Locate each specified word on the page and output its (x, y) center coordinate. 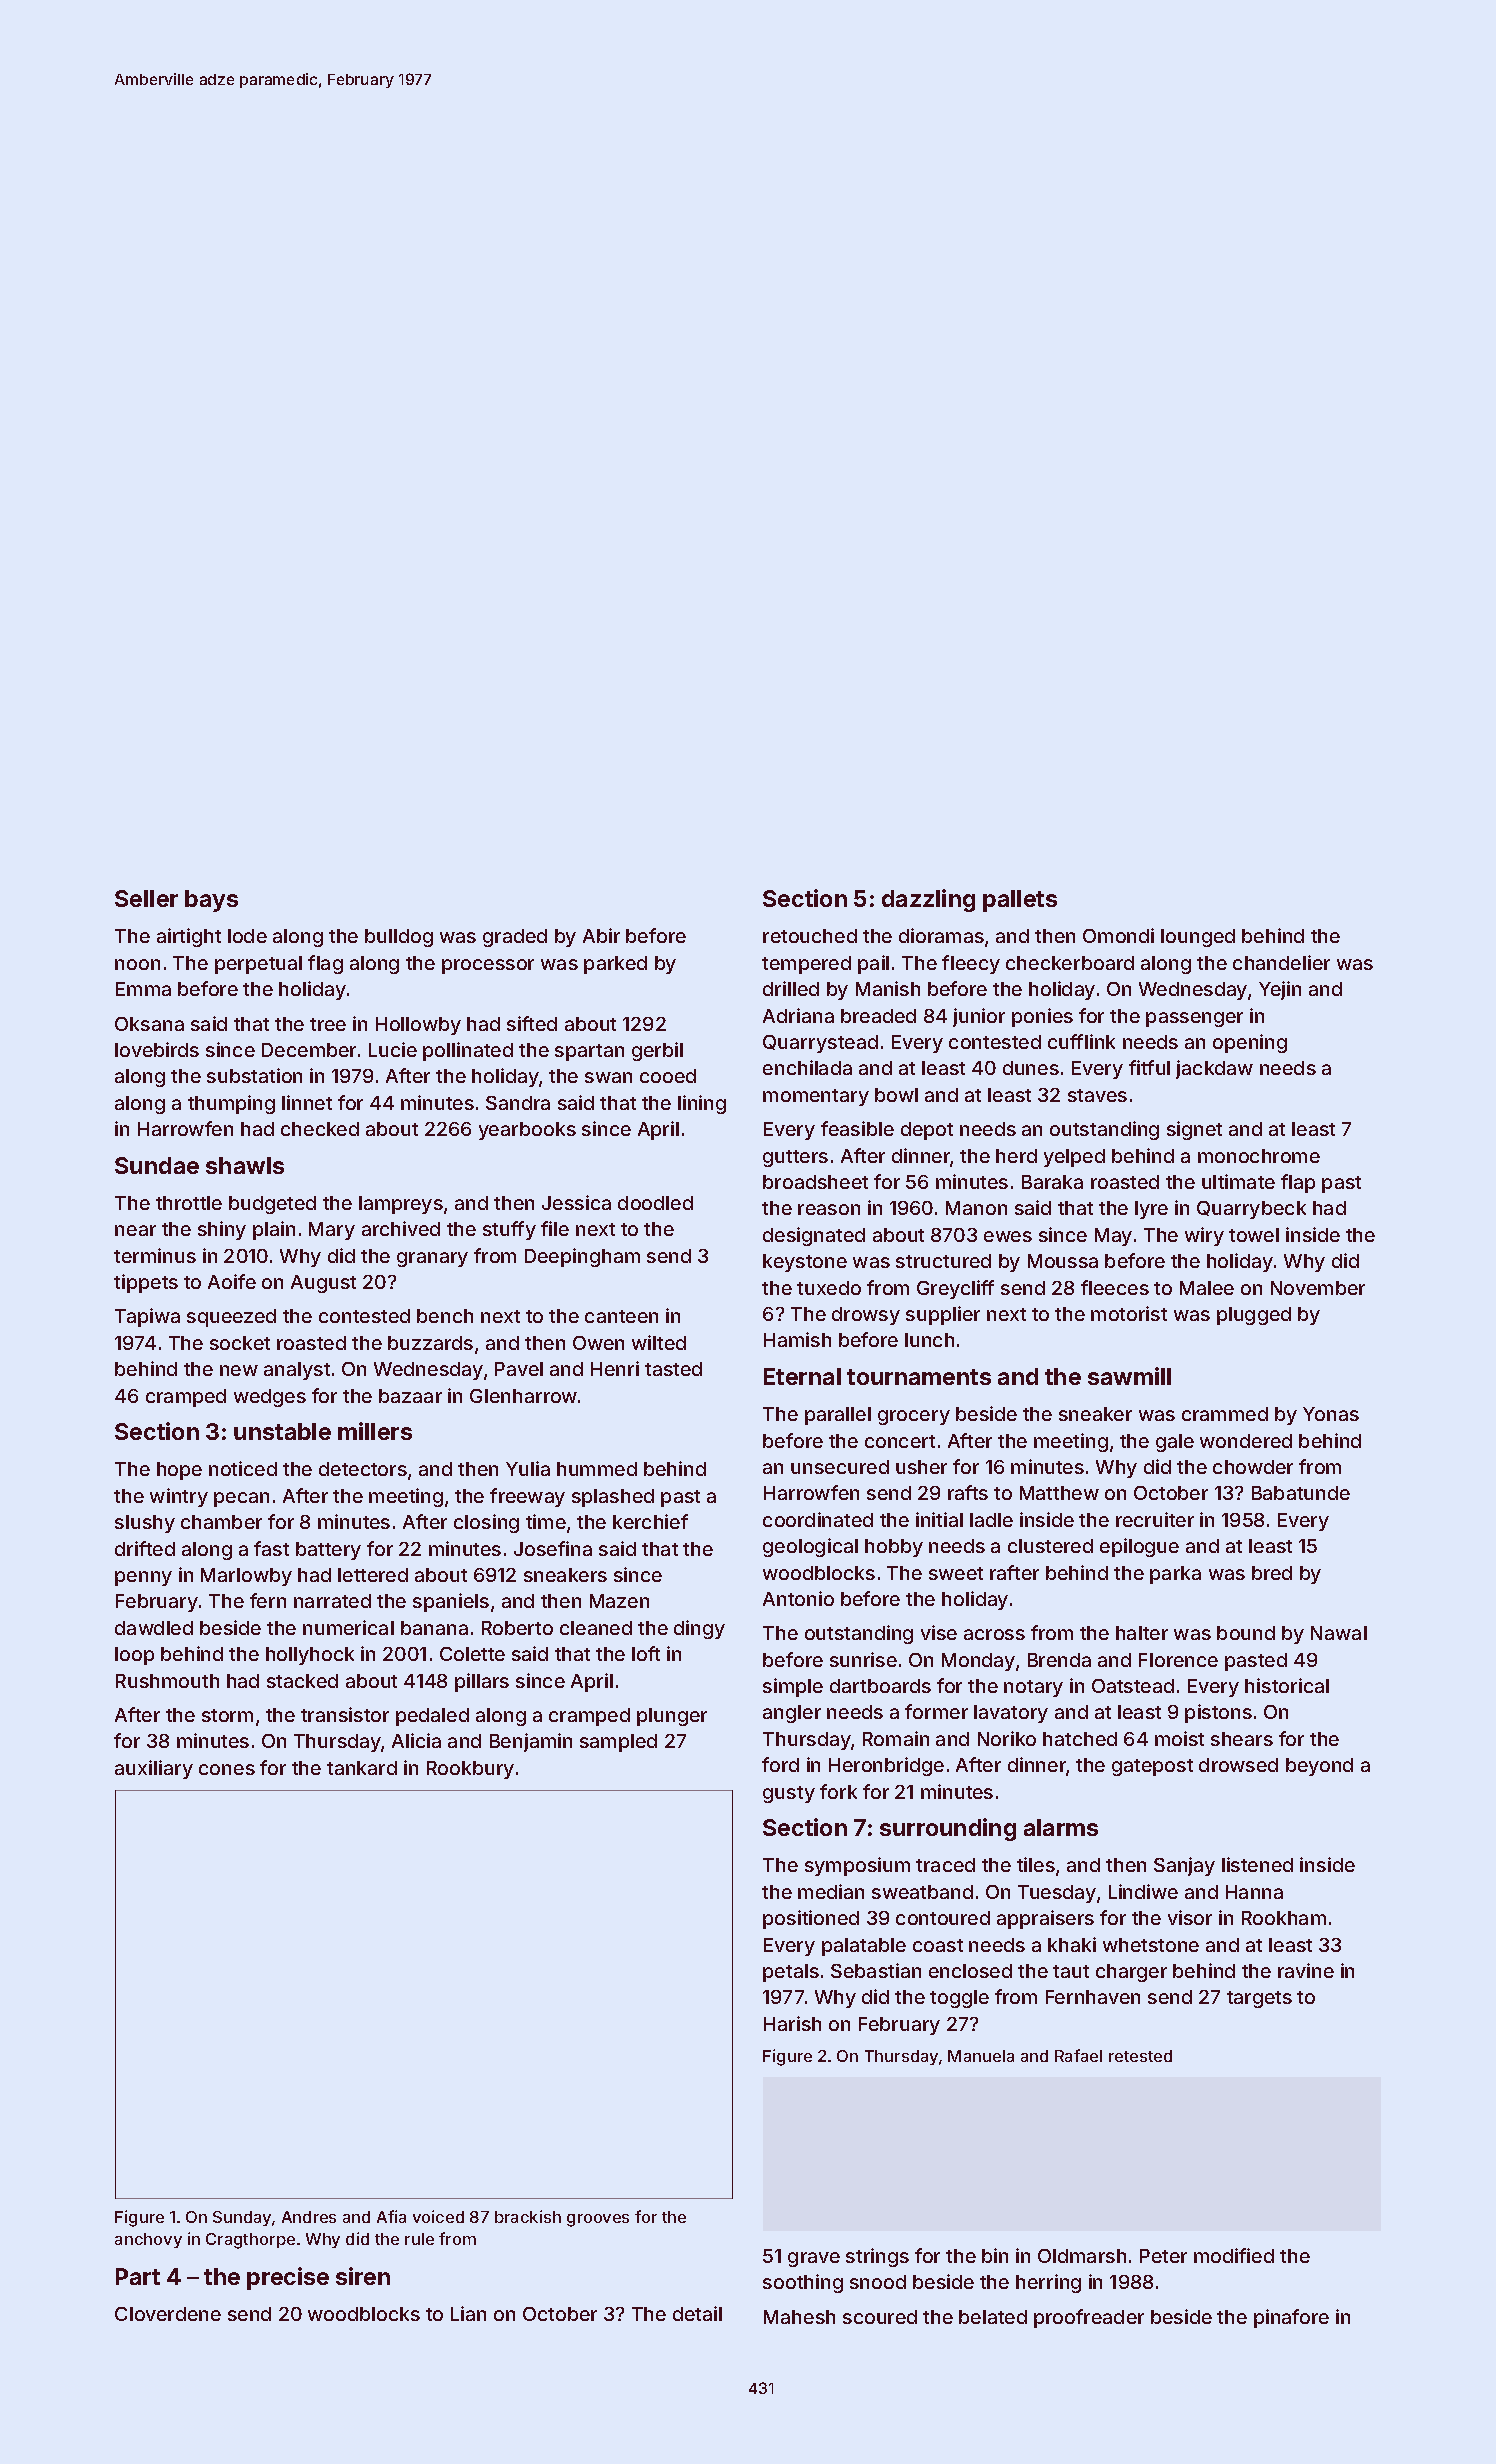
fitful (1149, 1067)
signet (1194, 1130)
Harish (792, 2023)
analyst (297, 1371)
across (994, 1634)
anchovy (148, 2240)
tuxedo (829, 1288)
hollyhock (310, 1656)
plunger (672, 1717)
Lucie (393, 1049)
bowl (896, 1095)
